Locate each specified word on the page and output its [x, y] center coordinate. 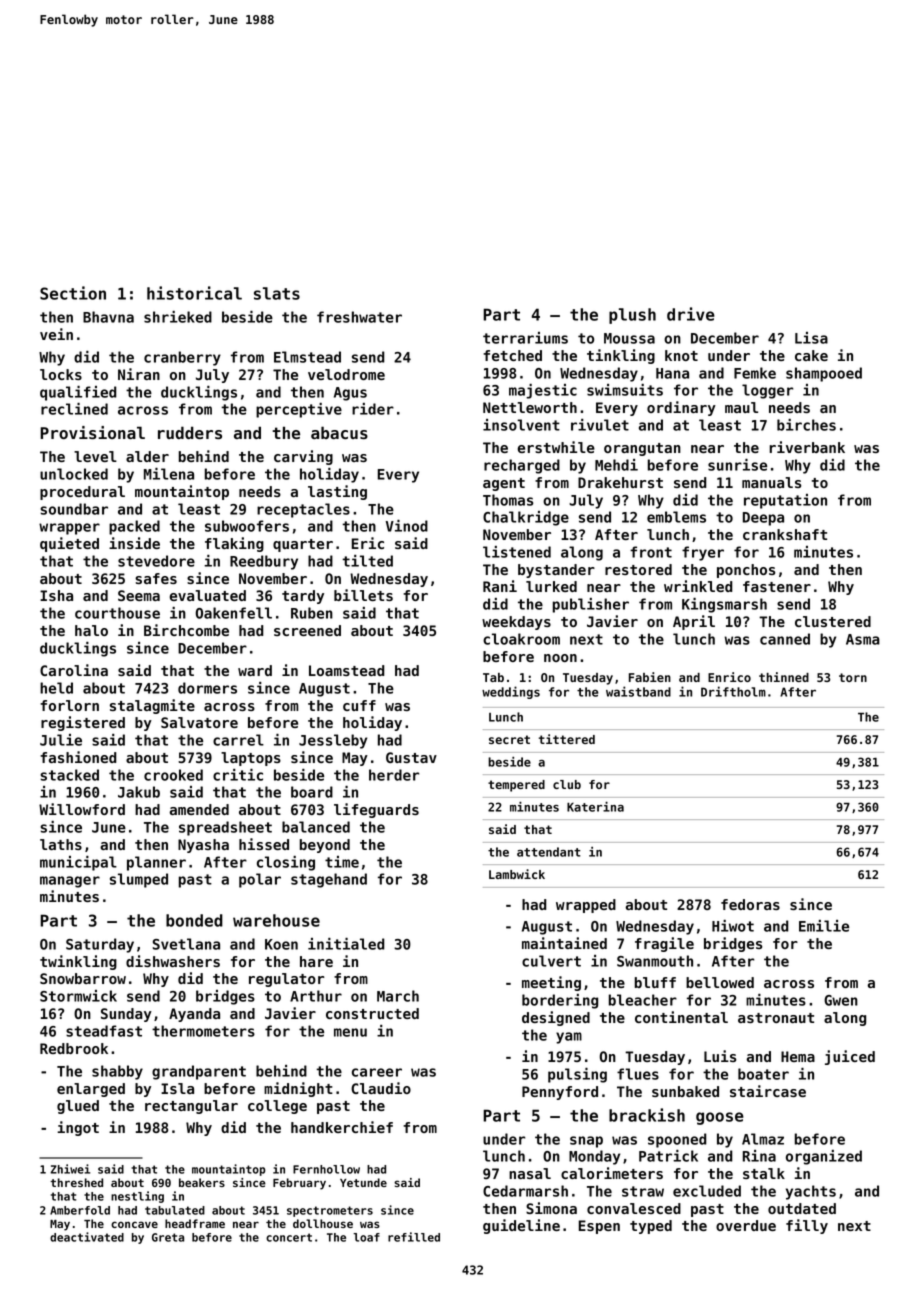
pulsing [577, 1075]
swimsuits [625, 390]
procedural [82, 493]
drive [691, 314]
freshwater [359, 317]
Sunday [126, 1015]
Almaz [763, 1139]
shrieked [178, 317]
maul [741, 407]
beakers [202, 1182]
